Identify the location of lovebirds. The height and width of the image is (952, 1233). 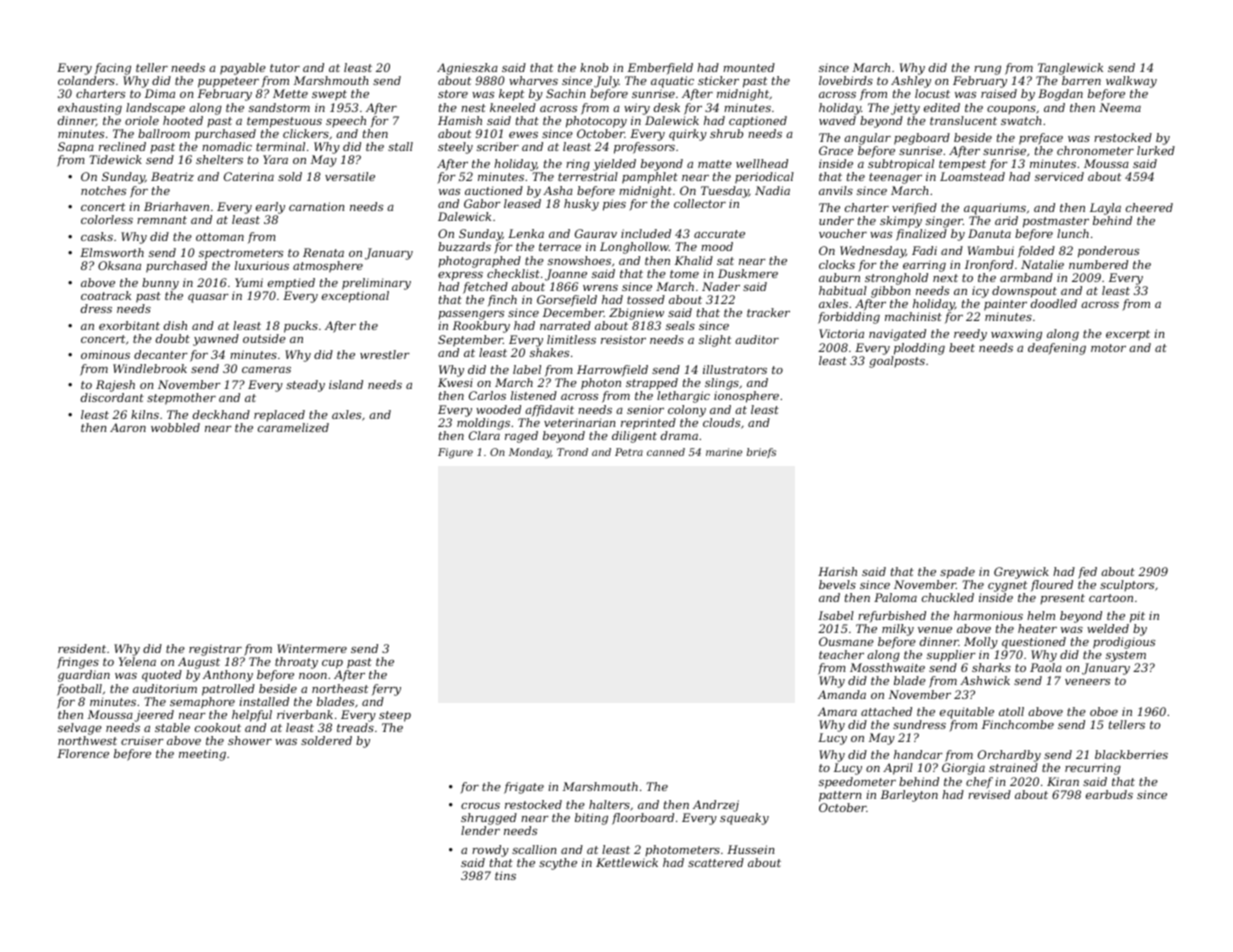
(846, 80).
